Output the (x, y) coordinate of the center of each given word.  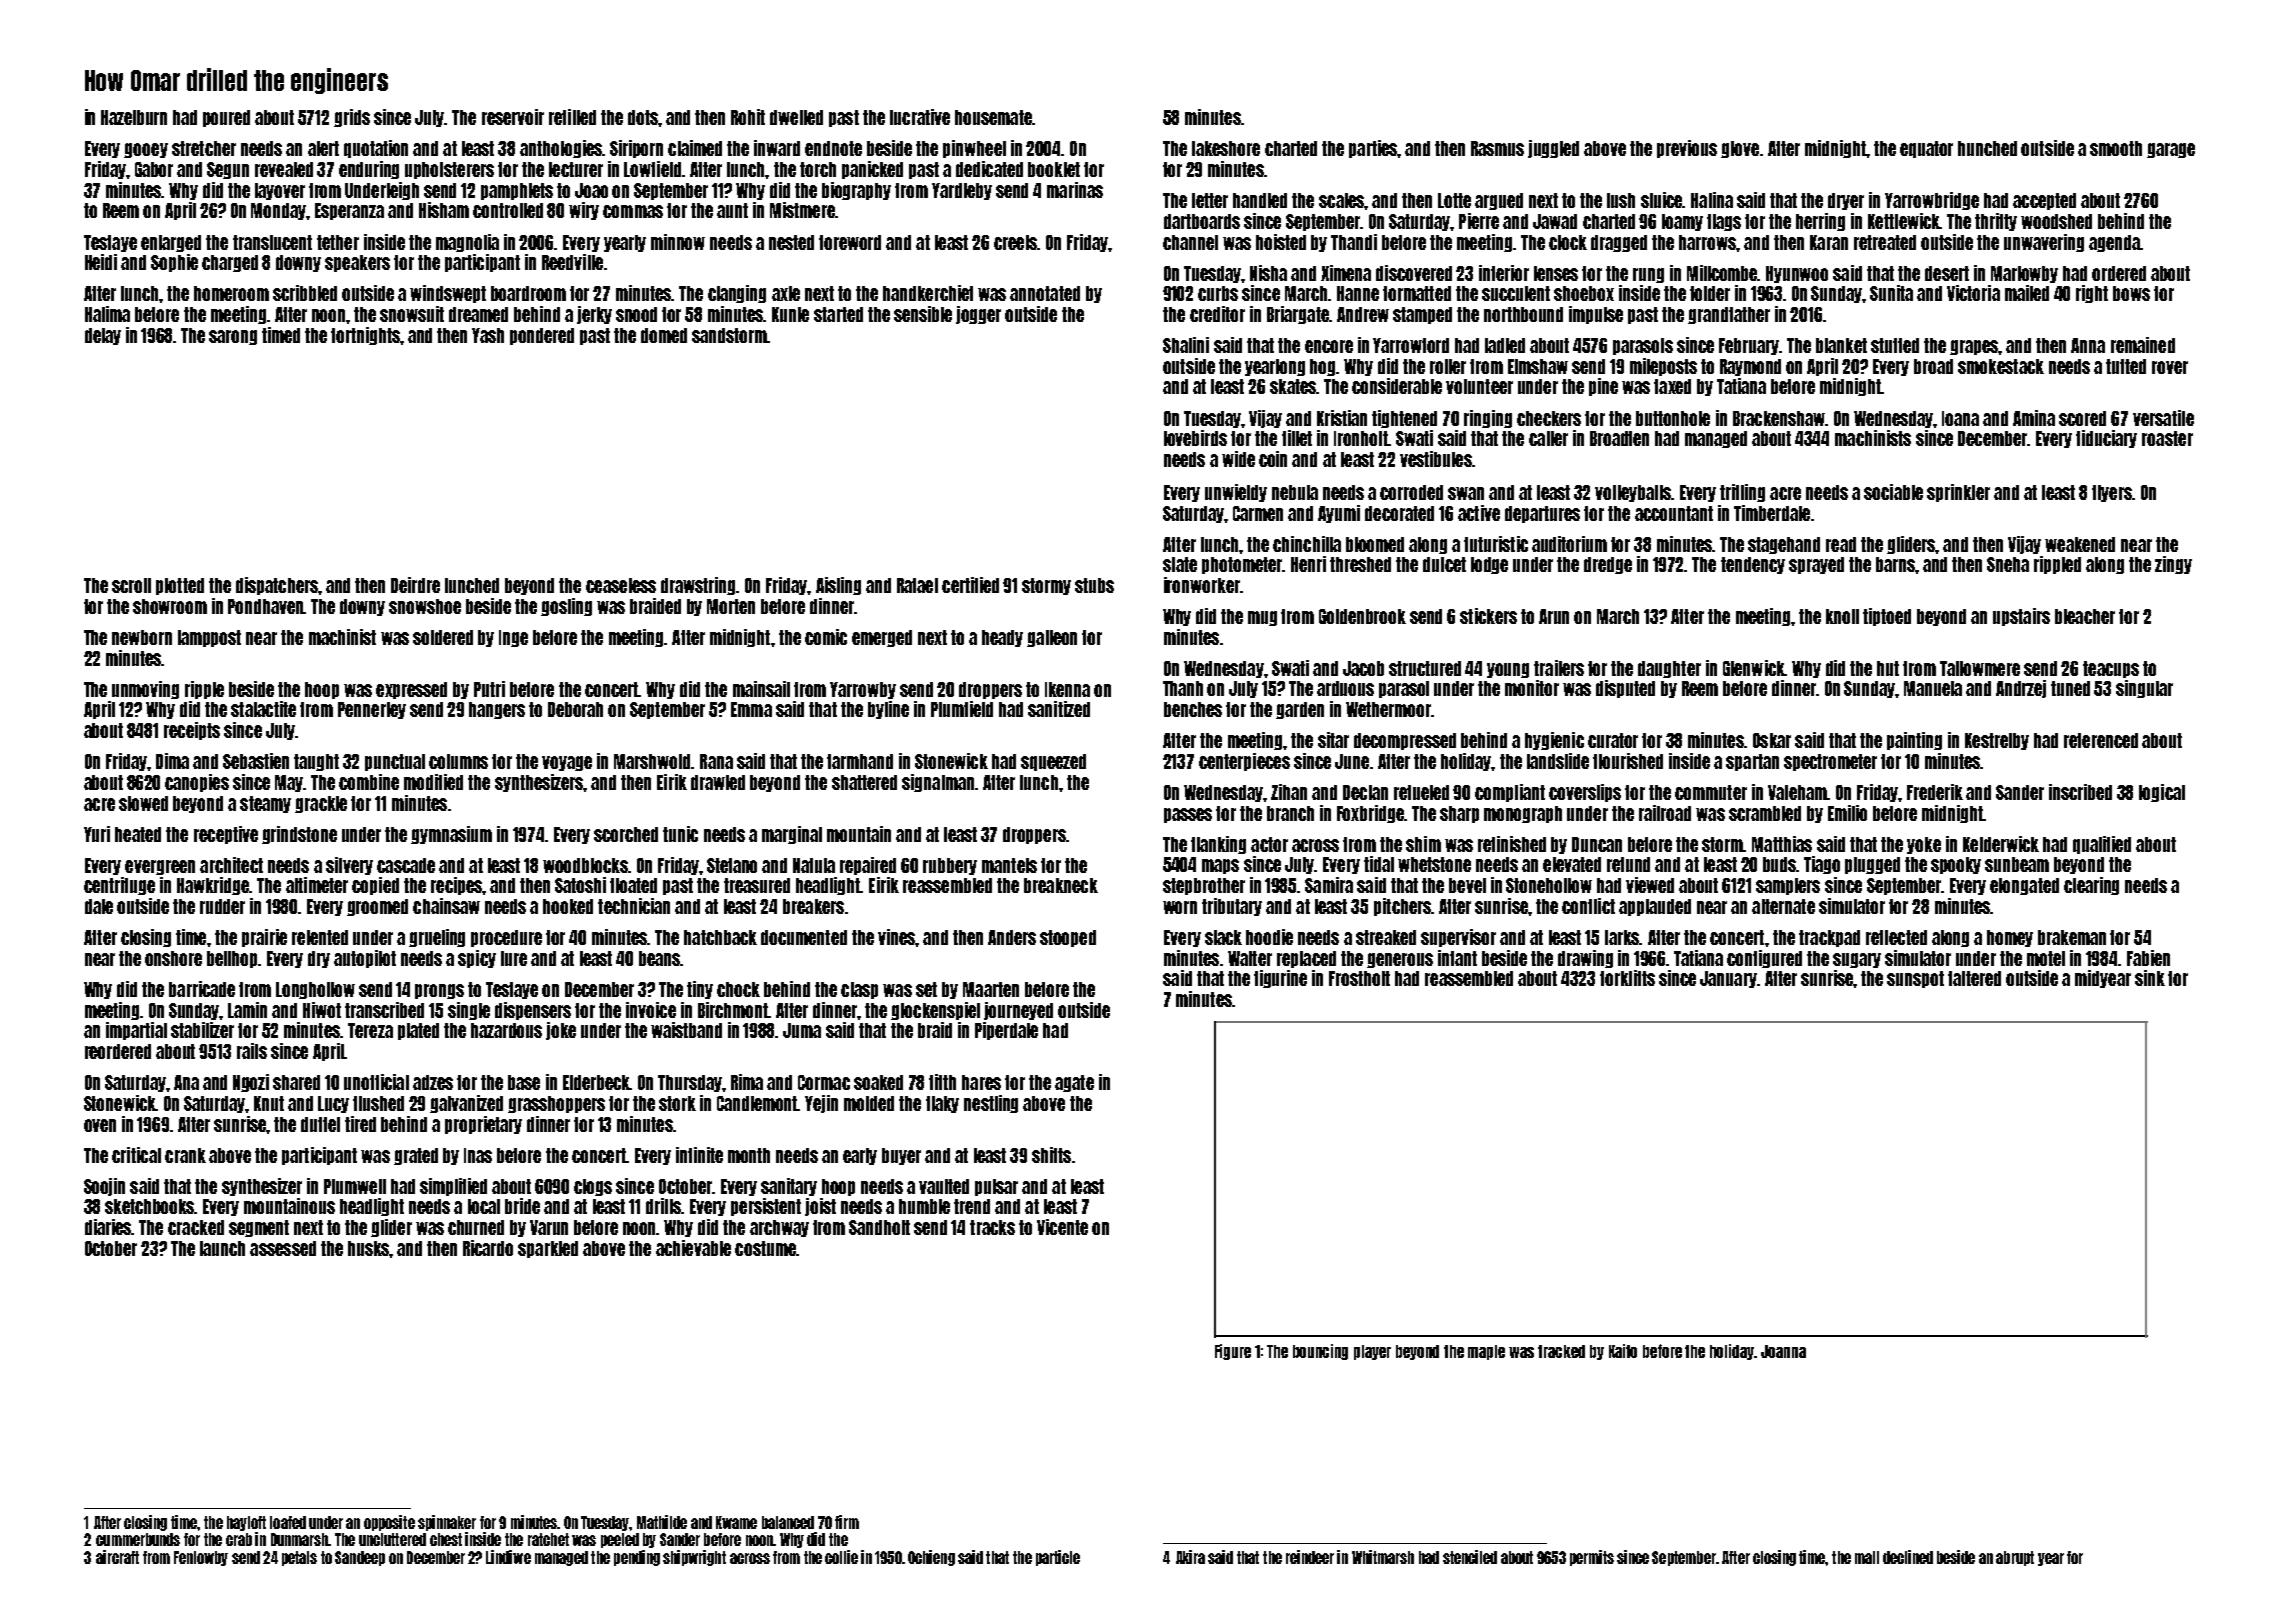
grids (352, 118)
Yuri (97, 834)
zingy (2173, 565)
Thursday (690, 1083)
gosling (566, 607)
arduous (1345, 688)
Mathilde (662, 1522)
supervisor (1458, 938)
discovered (1414, 273)
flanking (1218, 845)
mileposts (1663, 367)
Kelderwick (2001, 844)
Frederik (1935, 792)
